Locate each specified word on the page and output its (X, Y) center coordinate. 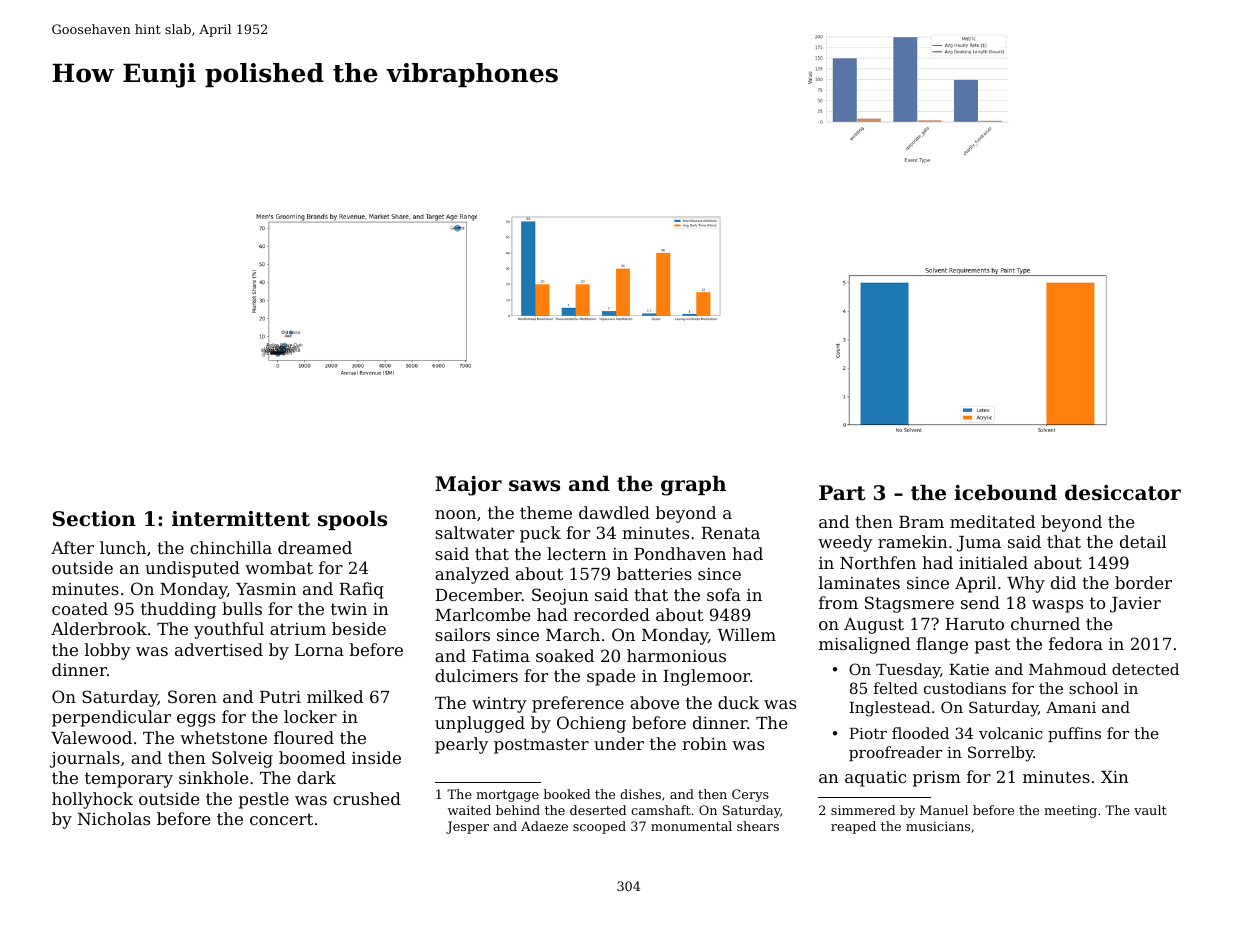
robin (704, 743)
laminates (859, 582)
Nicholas (114, 818)
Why (1026, 584)
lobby (108, 651)
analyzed (472, 575)
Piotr (868, 733)
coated (80, 608)
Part (842, 493)
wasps (1057, 606)
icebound (1005, 492)
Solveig (242, 759)
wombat (279, 567)
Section (94, 519)
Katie (969, 669)
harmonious (676, 655)
